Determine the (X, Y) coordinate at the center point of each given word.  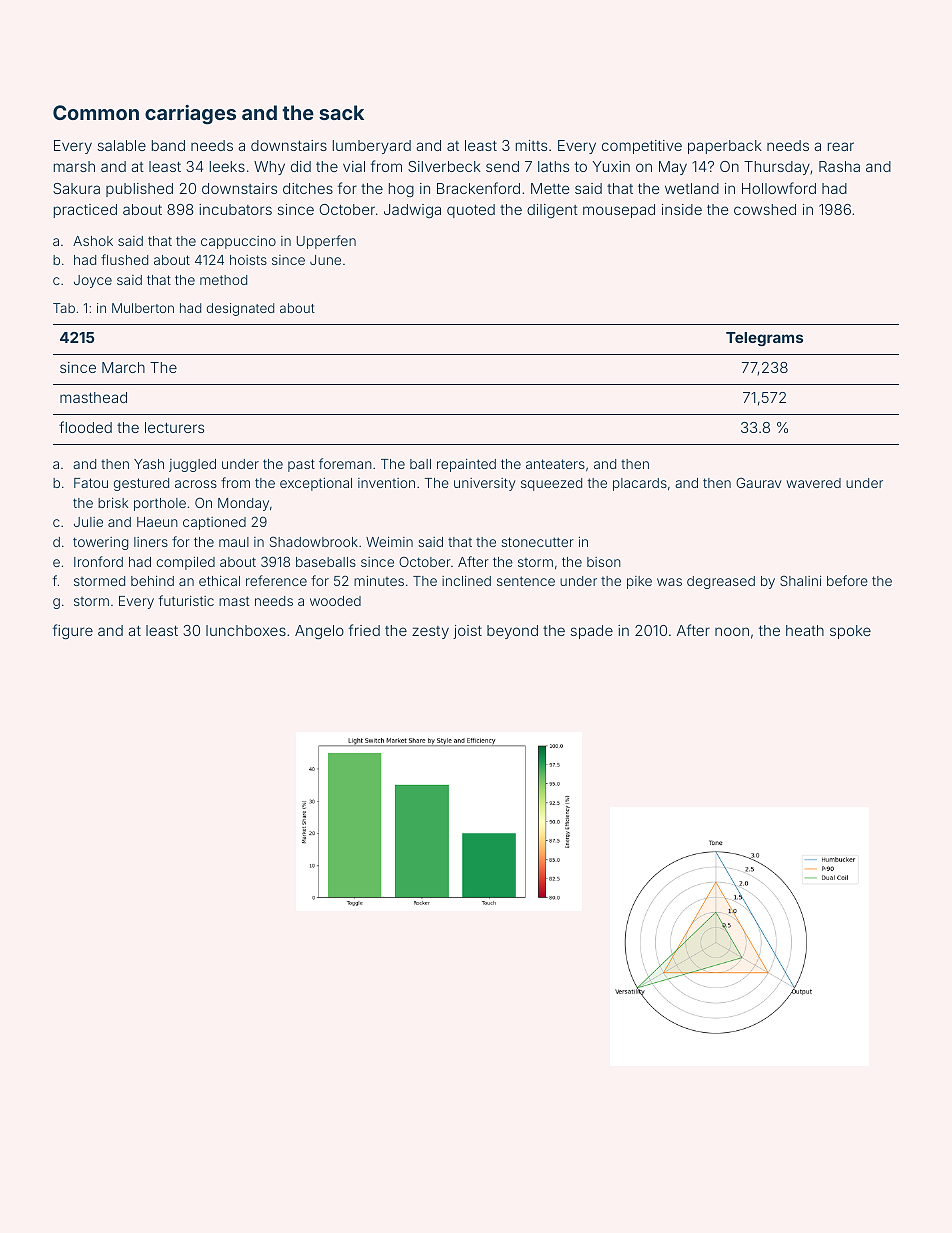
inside (682, 209)
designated (240, 309)
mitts (531, 145)
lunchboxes (246, 630)
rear (841, 146)
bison (604, 562)
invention (386, 483)
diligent (552, 211)
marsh (74, 166)
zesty (430, 632)
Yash (149, 464)
